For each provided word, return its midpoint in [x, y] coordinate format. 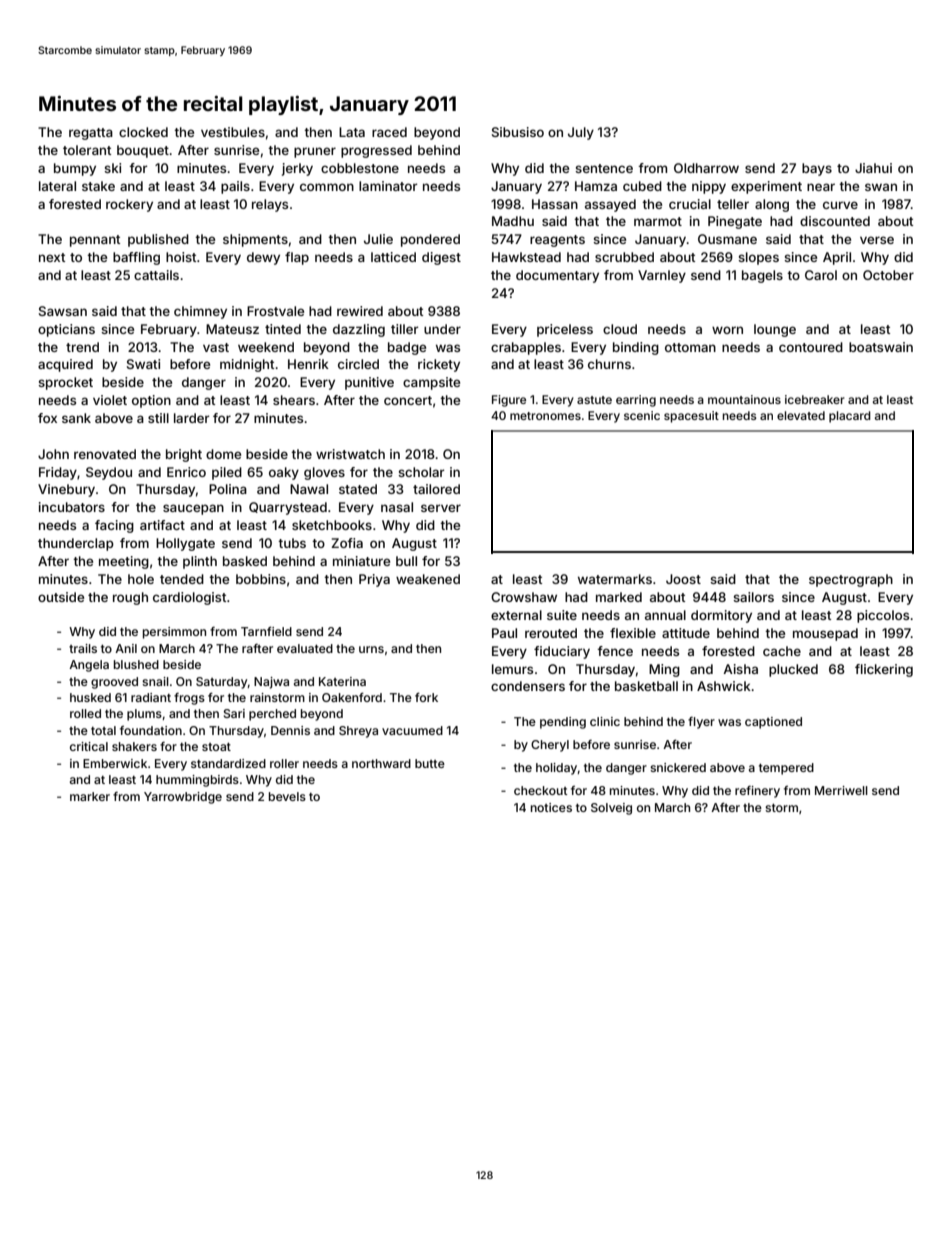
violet [110, 400]
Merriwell [841, 790]
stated [358, 489]
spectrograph [851, 580]
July [581, 133]
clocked [143, 132]
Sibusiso [518, 132]
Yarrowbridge [183, 798]
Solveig [611, 809]
